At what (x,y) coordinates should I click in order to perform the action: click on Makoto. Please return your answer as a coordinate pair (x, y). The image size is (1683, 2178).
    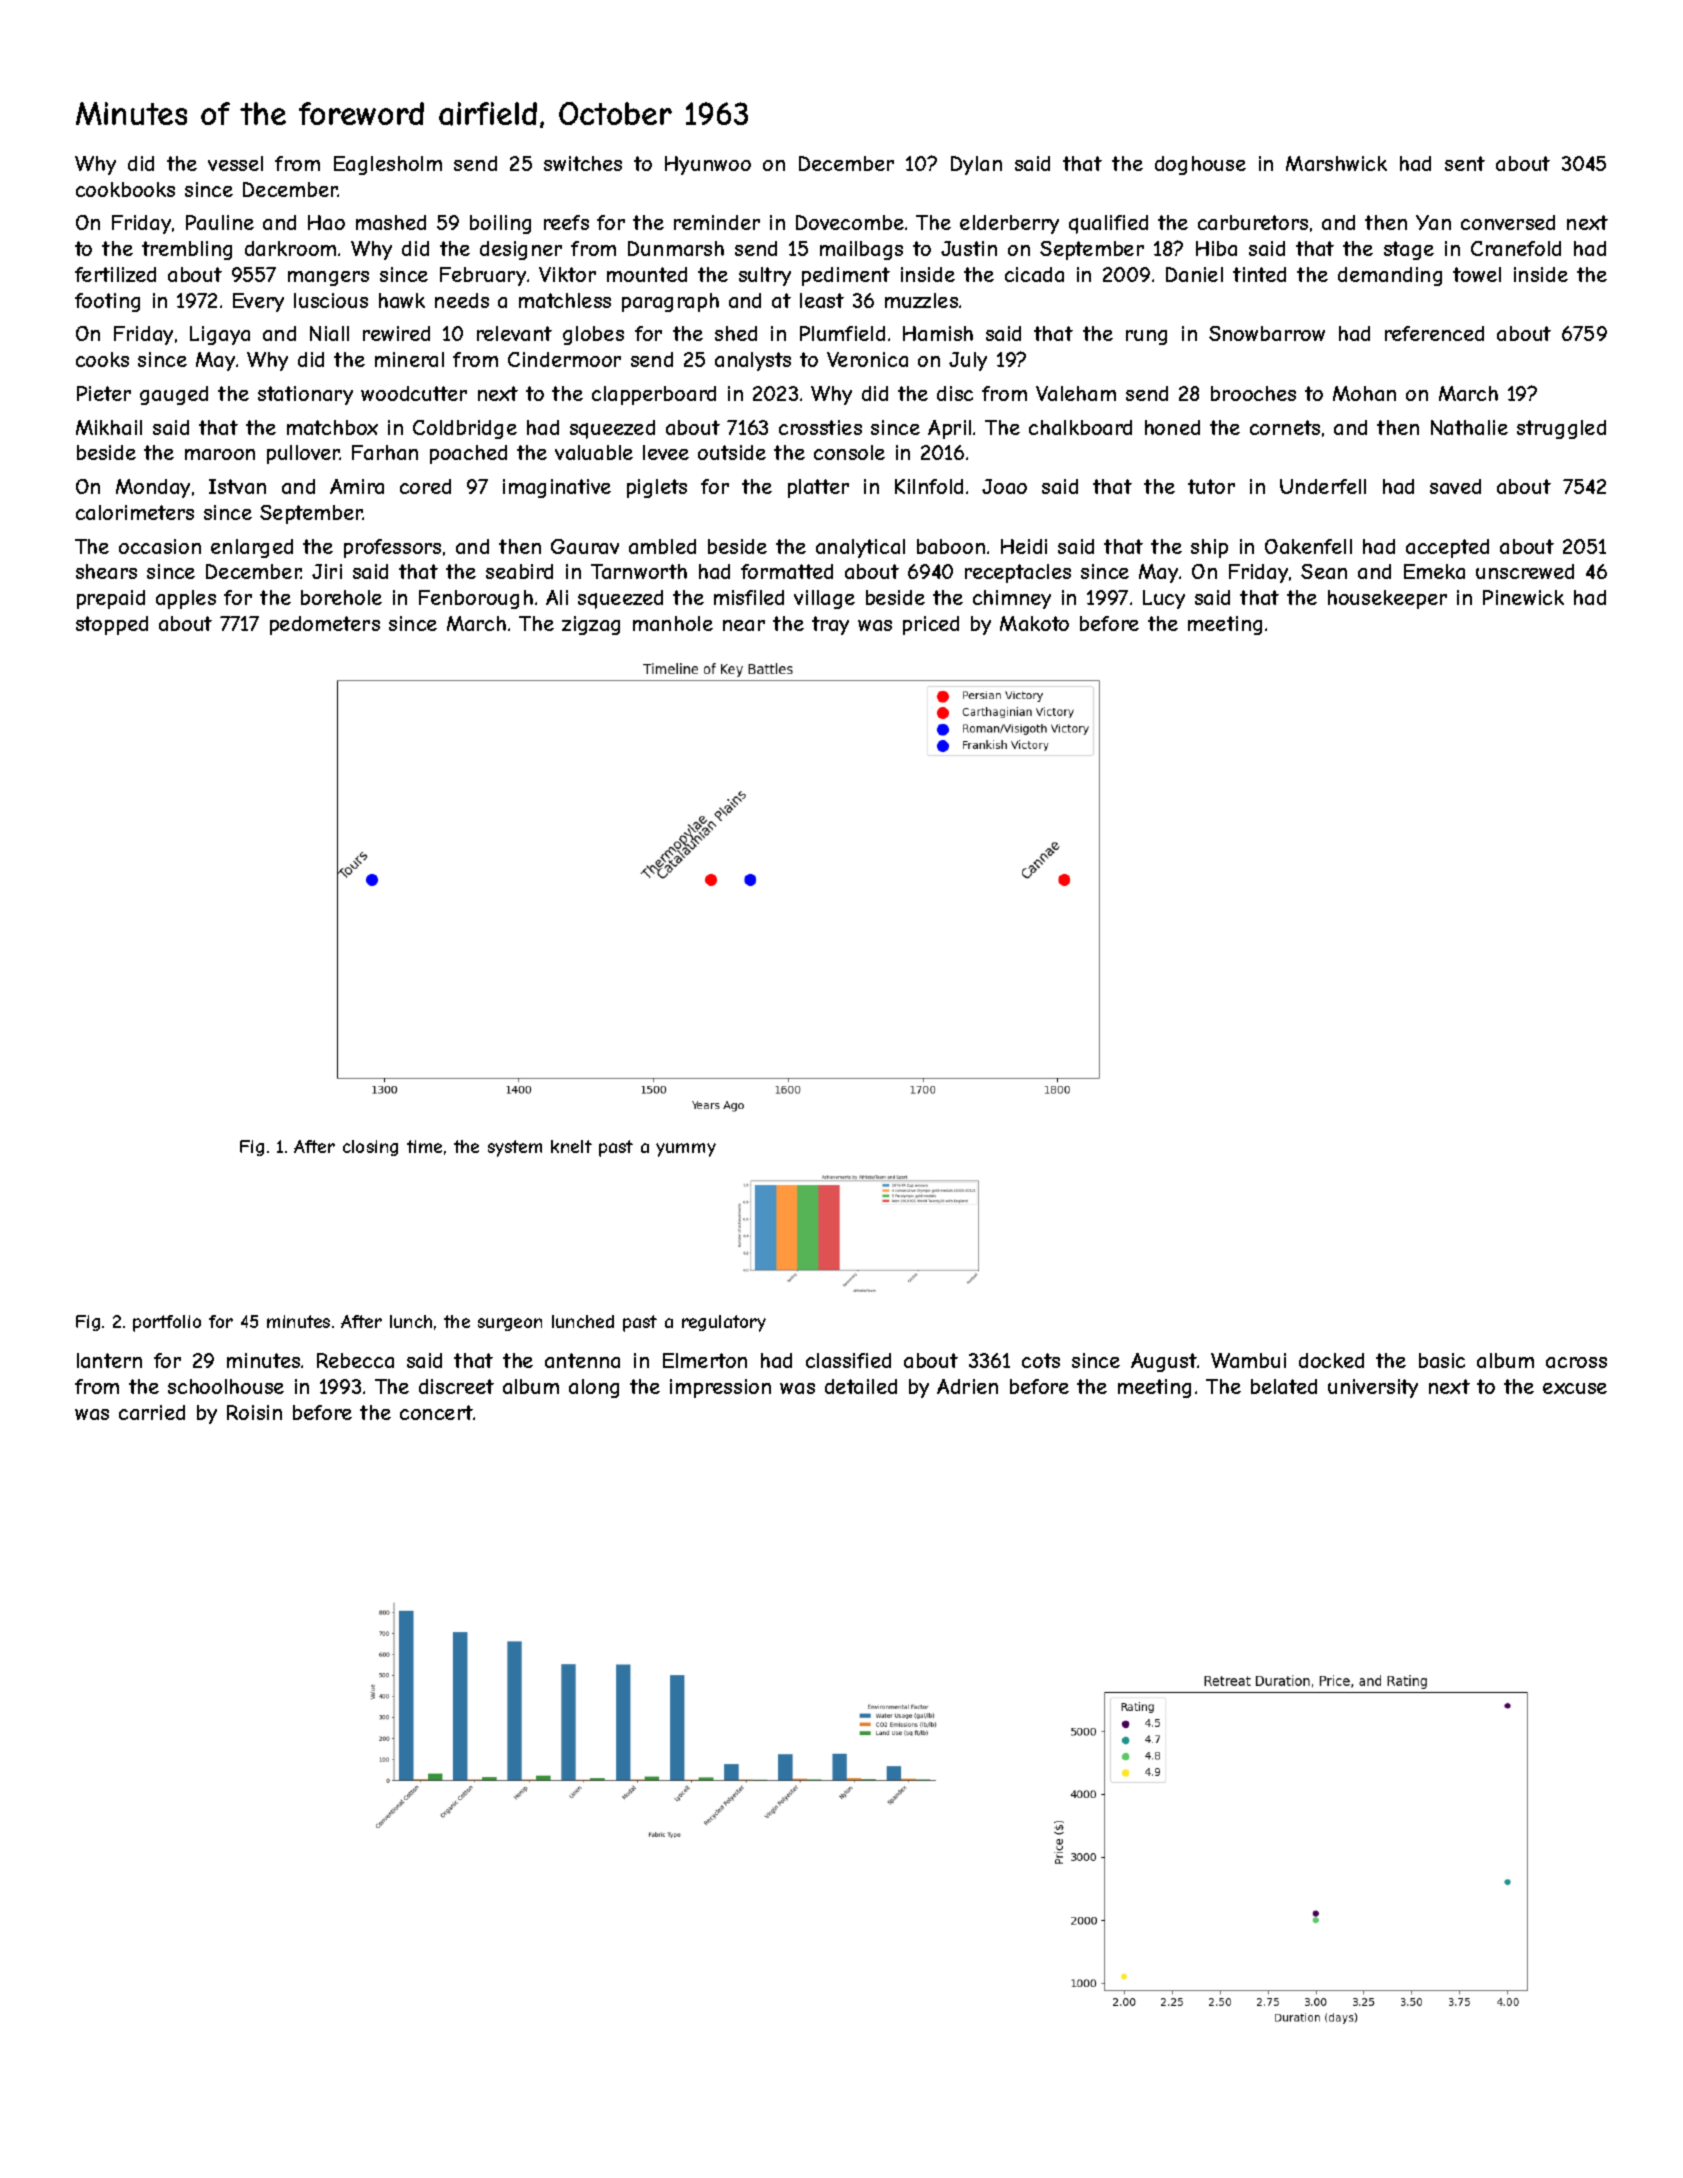
    Looking at the image, I should click on (1034, 623).
